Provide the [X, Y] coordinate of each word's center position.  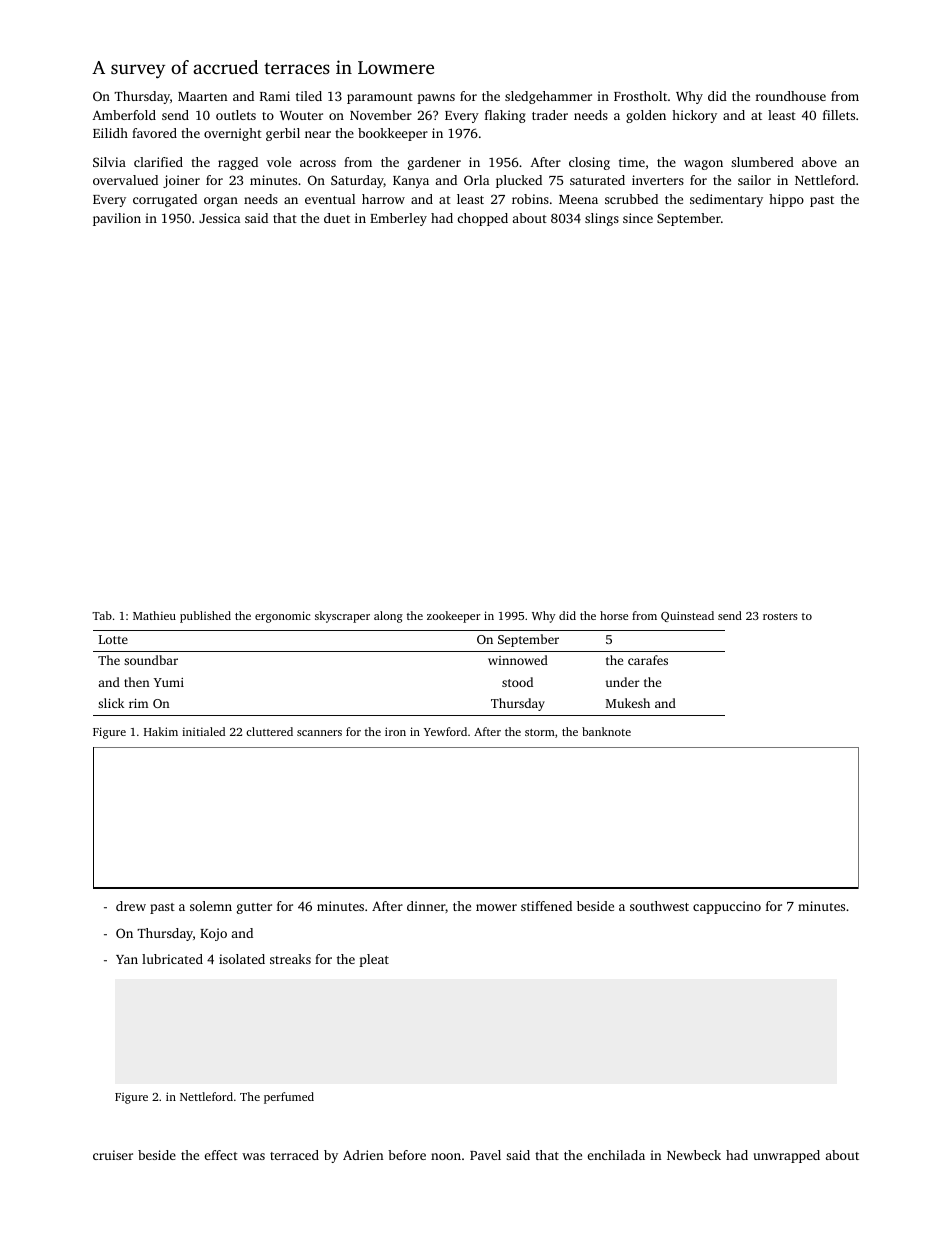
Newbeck [694, 1155]
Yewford [445, 731]
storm [540, 732]
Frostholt [640, 96]
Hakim [161, 731]
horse [614, 615]
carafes [648, 660]
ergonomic [283, 617]
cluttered [269, 731]
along [388, 617]
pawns [436, 99]
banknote [606, 731]
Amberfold [124, 115]
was [253, 1156]
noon [446, 1156]
